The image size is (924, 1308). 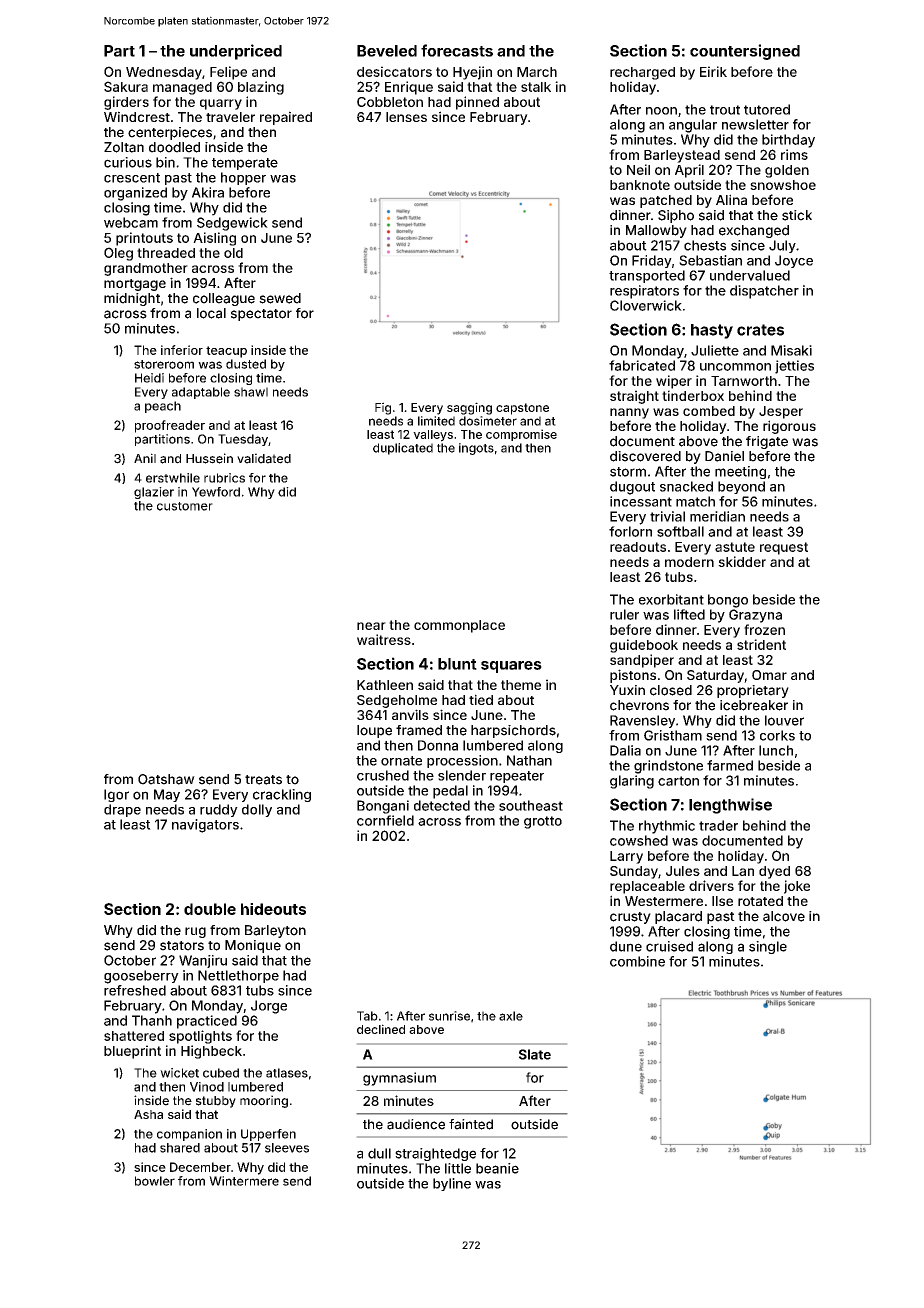 I want to click on Beveled, so click(x=387, y=51).
